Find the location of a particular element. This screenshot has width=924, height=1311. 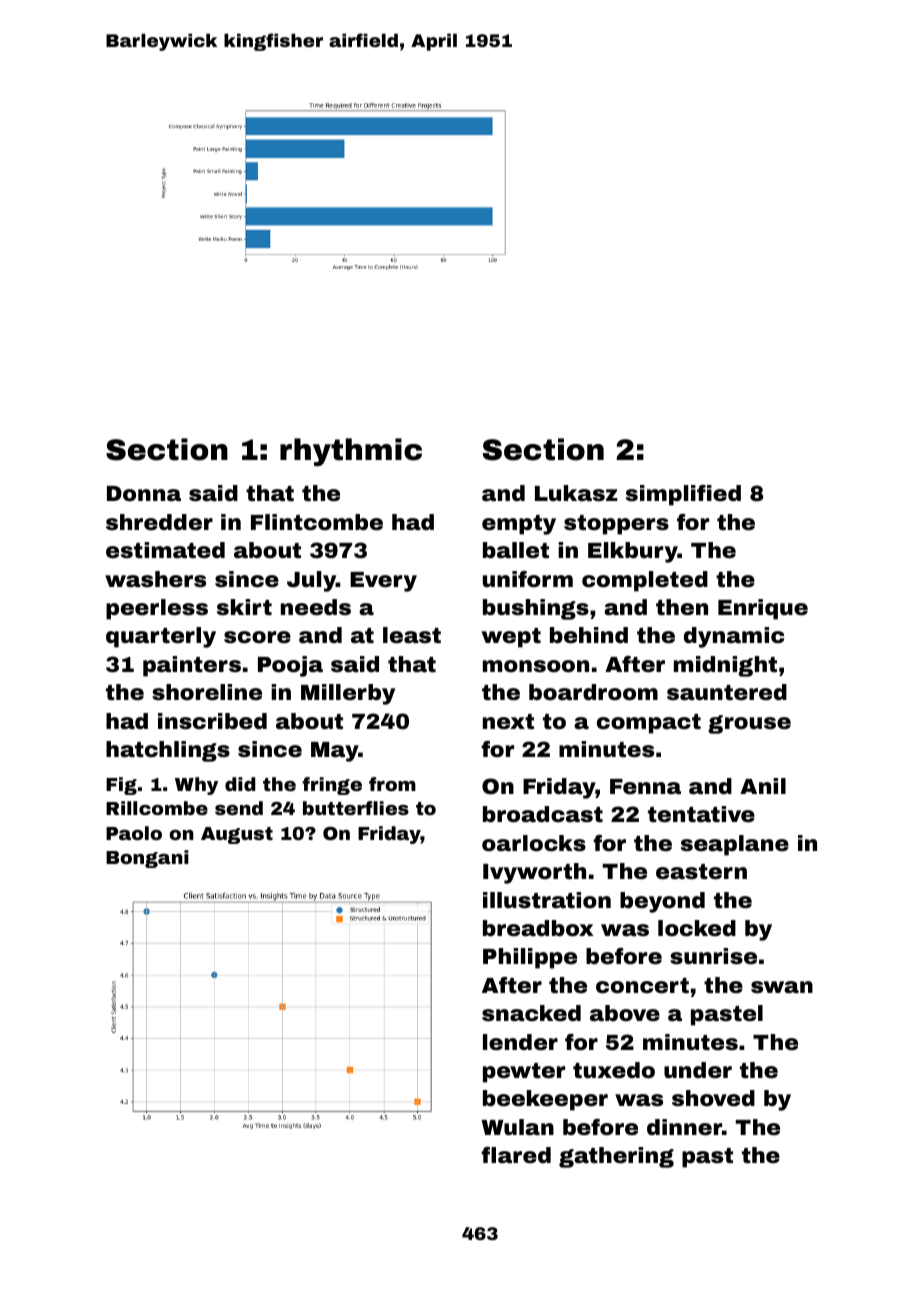

Flintcombe is located at coordinates (317, 522).
